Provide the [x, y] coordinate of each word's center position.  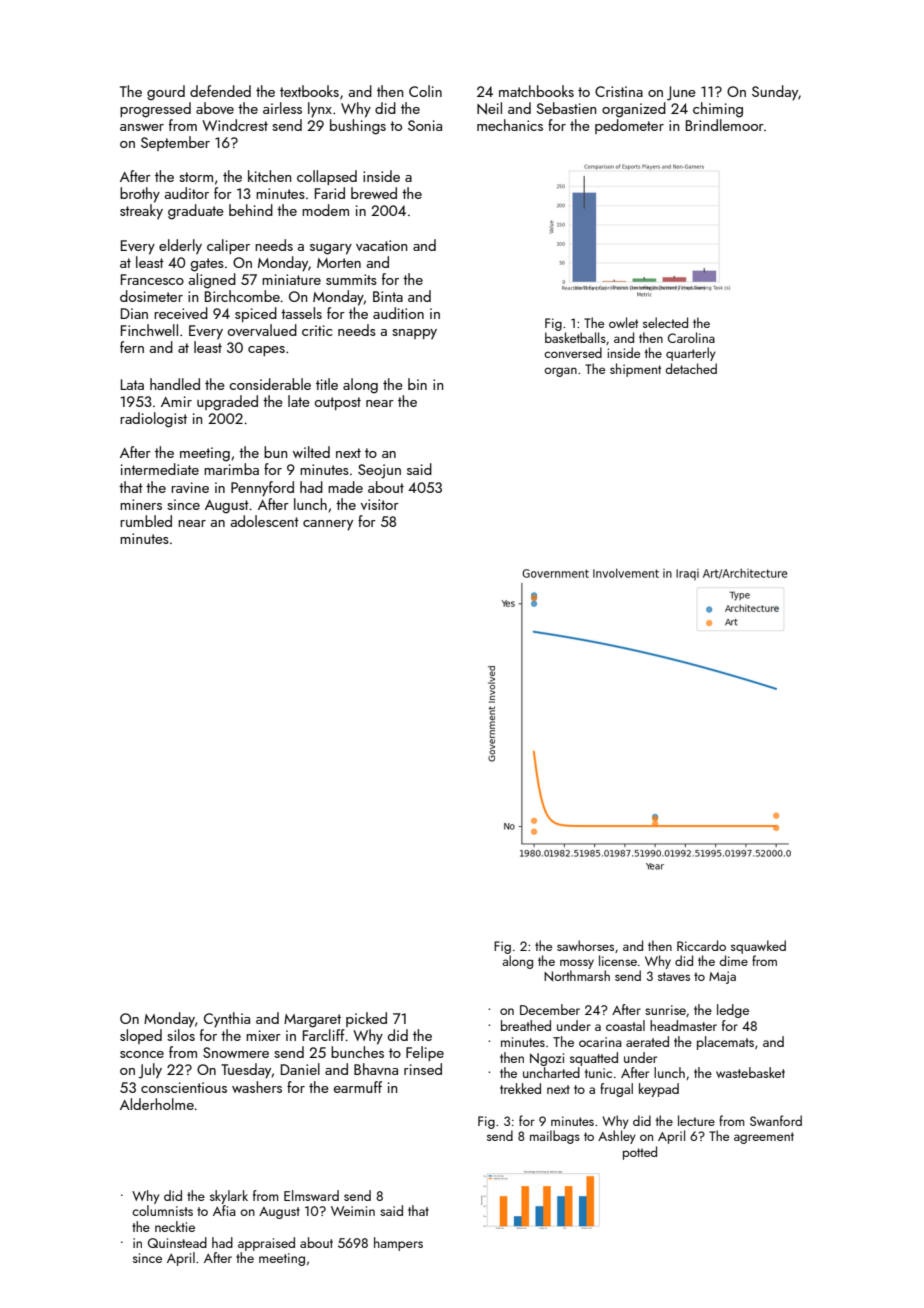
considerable [270, 384]
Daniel [300, 1069]
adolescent [264, 521]
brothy [140, 195]
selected [665, 322]
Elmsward [311, 1195]
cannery [328, 525]
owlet [623, 322]
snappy [414, 334]
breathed [526, 1025]
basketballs [575, 337]
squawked [758, 947]
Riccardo [701, 945]
